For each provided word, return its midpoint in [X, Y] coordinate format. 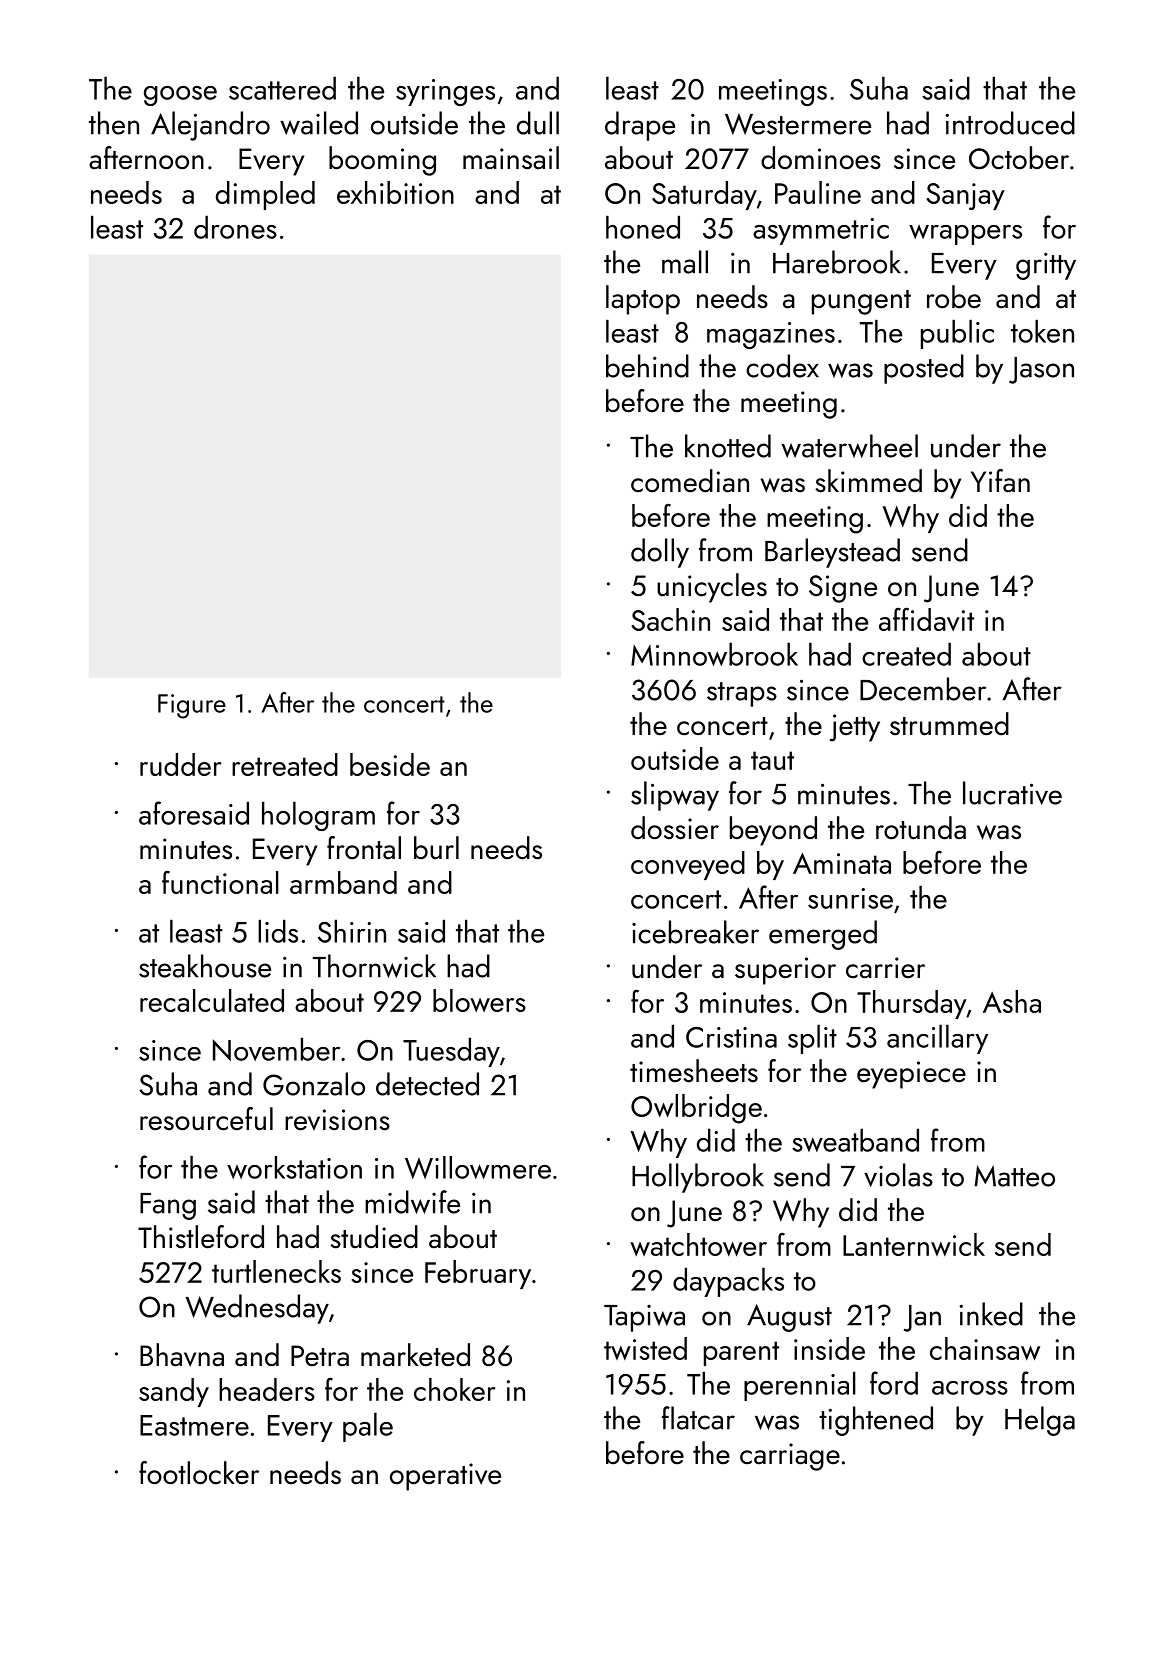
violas [898, 1175]
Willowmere [478, 1167]
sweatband [855, 1140]
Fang [168, 1206]
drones [235, 227]
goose [180, 96]
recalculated [212, 1000]
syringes [445, 92]
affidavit [926, 619]
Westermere [798, 124]
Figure [192, 706]
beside [390, 764]
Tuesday [451, 1052]
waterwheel [849, 446]
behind [647, 366]
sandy [174, 1392]
